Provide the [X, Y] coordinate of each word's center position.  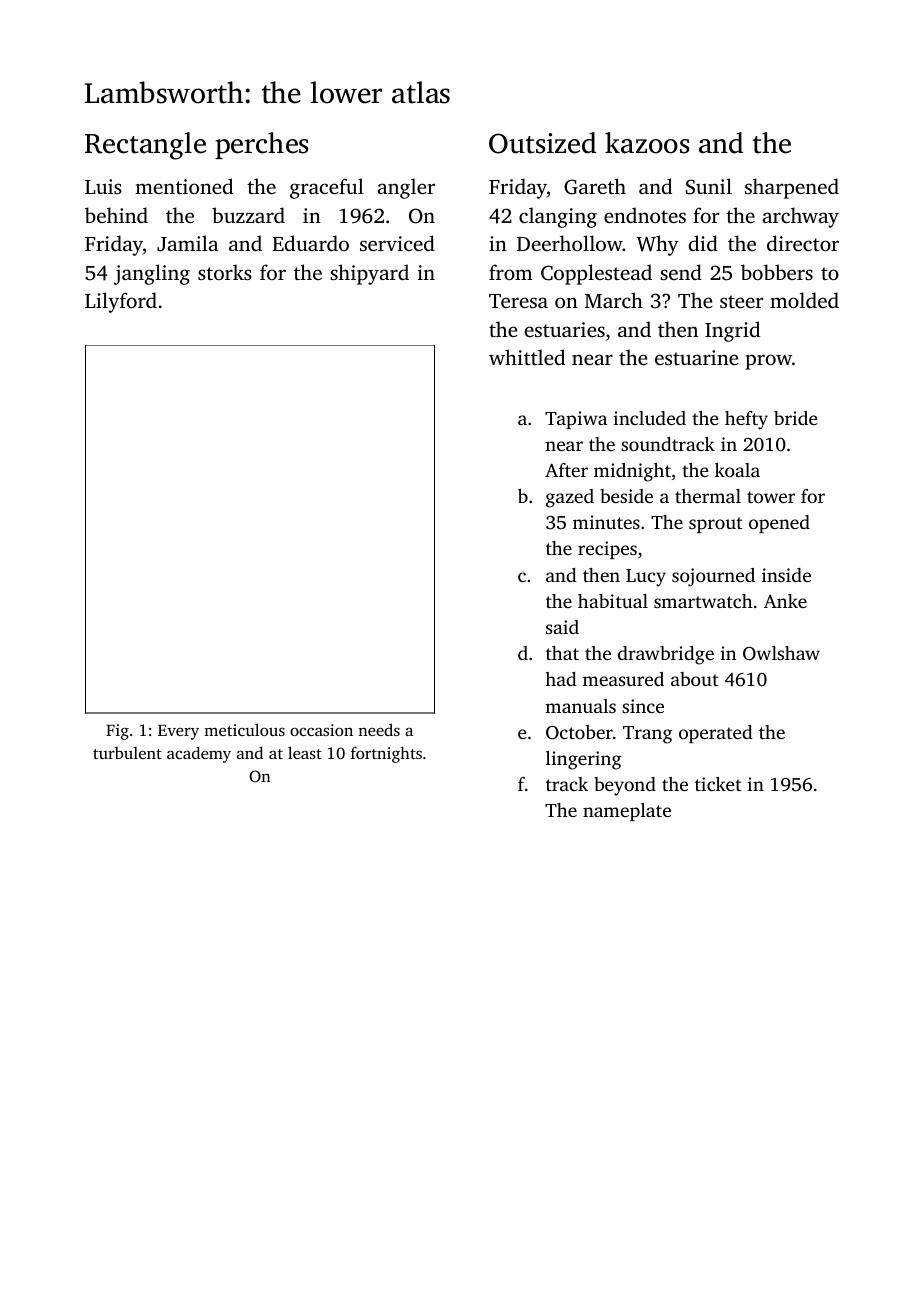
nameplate [627, 812]
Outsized [542, 143]
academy [199, 754]
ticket [718, 784]
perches [261, 145]
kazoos [647, 143]
